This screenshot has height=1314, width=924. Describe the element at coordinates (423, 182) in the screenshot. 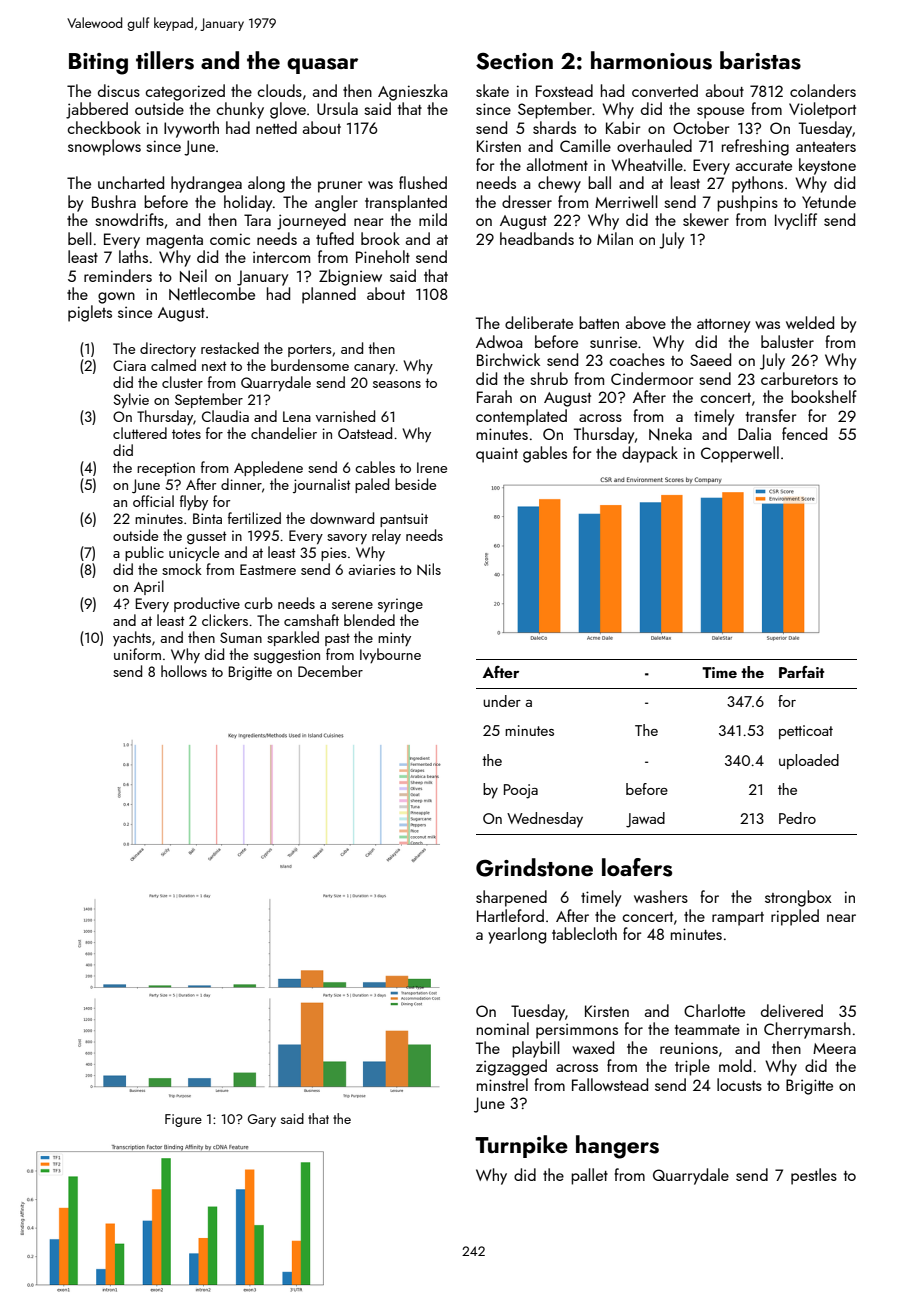

I see `flushed` at that location.
